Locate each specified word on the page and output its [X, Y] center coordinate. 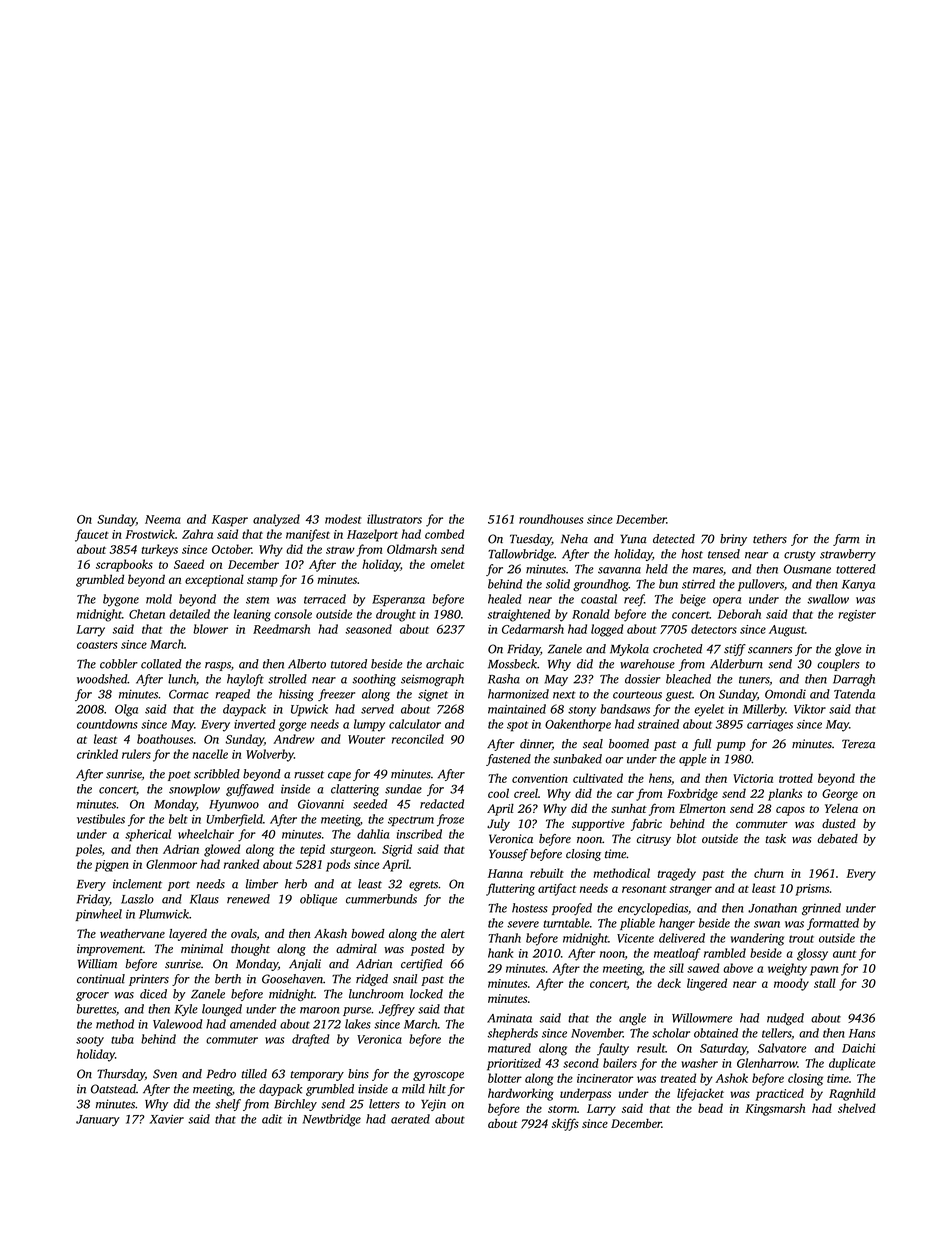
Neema [163, 519]
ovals [243, 933]
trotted [796, 778]
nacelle [210, 754]
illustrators [394, 519]
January [98, 1120]
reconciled [418, 739]
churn [769, 873]
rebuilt [547, 873]
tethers [770, 539]
